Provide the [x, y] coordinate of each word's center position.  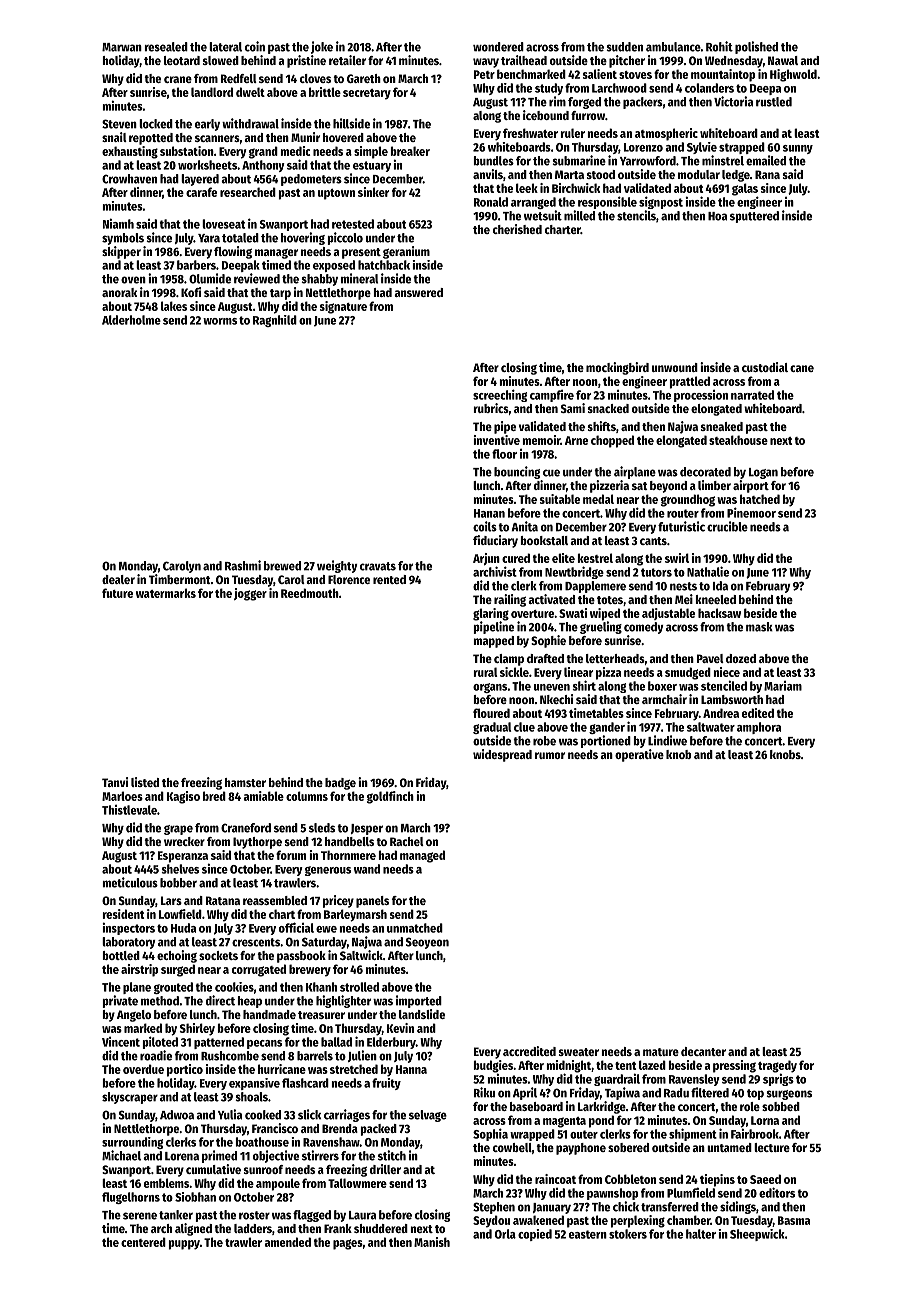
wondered [498, 47]
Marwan [122, 47]
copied [535, 1235]
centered [143, 1242]
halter [701, 1234]
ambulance [673, 47]
